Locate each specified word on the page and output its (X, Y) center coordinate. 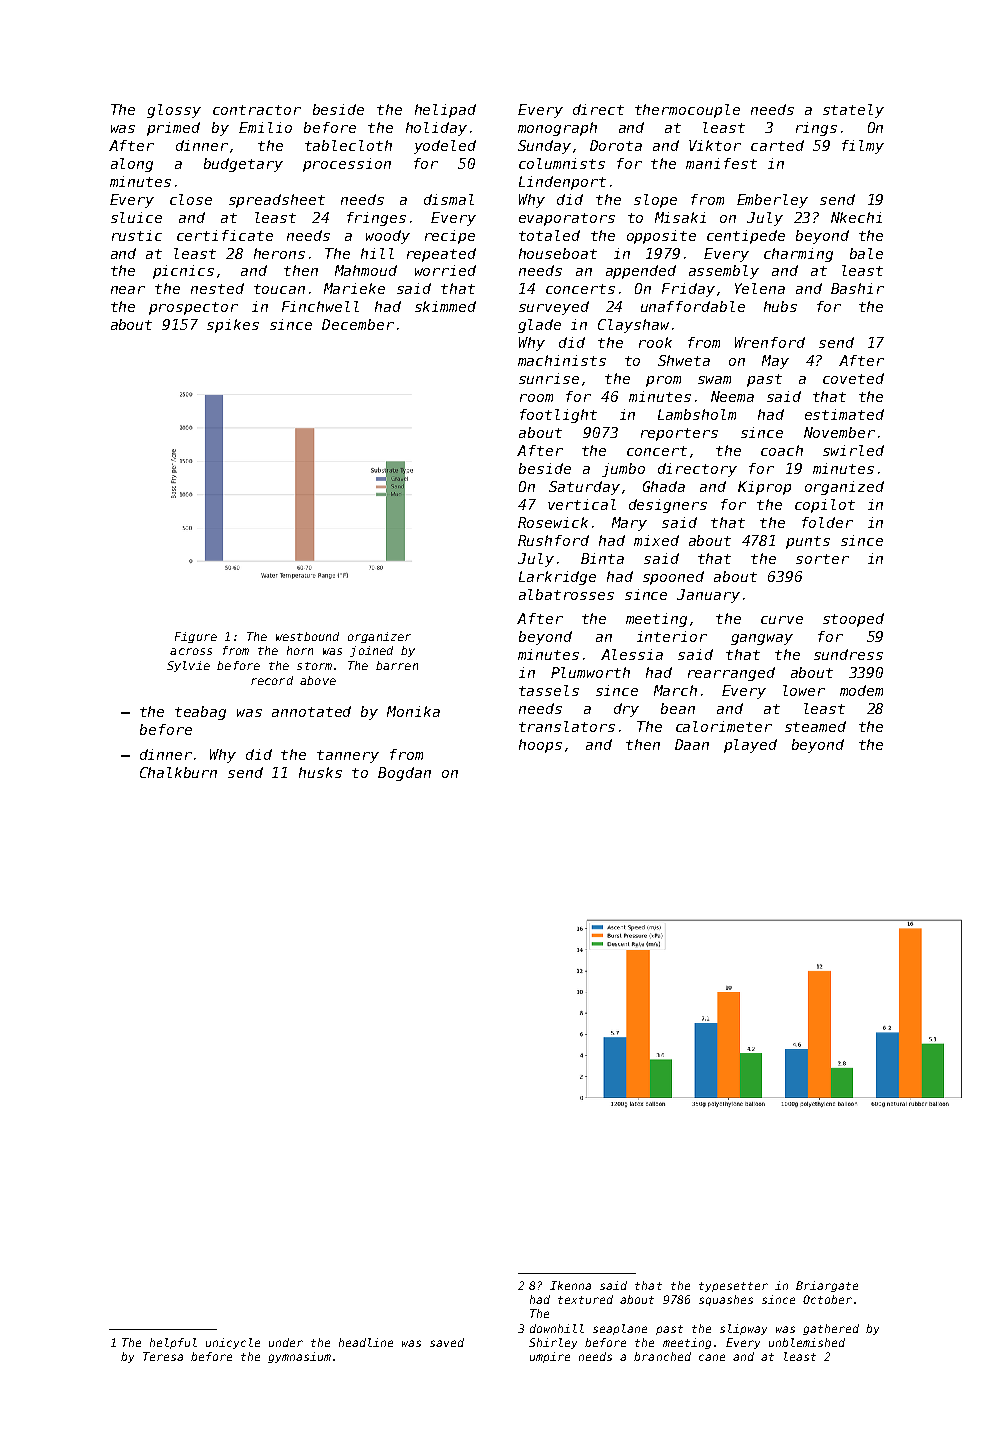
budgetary (243, 165)
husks (320, 772)
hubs (780, 306)
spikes (233, 326)
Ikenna (570, 1285)
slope (655, 201)
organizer (379, 637)
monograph (557, 129)
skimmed (445, 306)
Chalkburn (178, 772)
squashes (726, 1300)
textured (585, 1299)
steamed (815, 726)
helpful (173, 1343)
